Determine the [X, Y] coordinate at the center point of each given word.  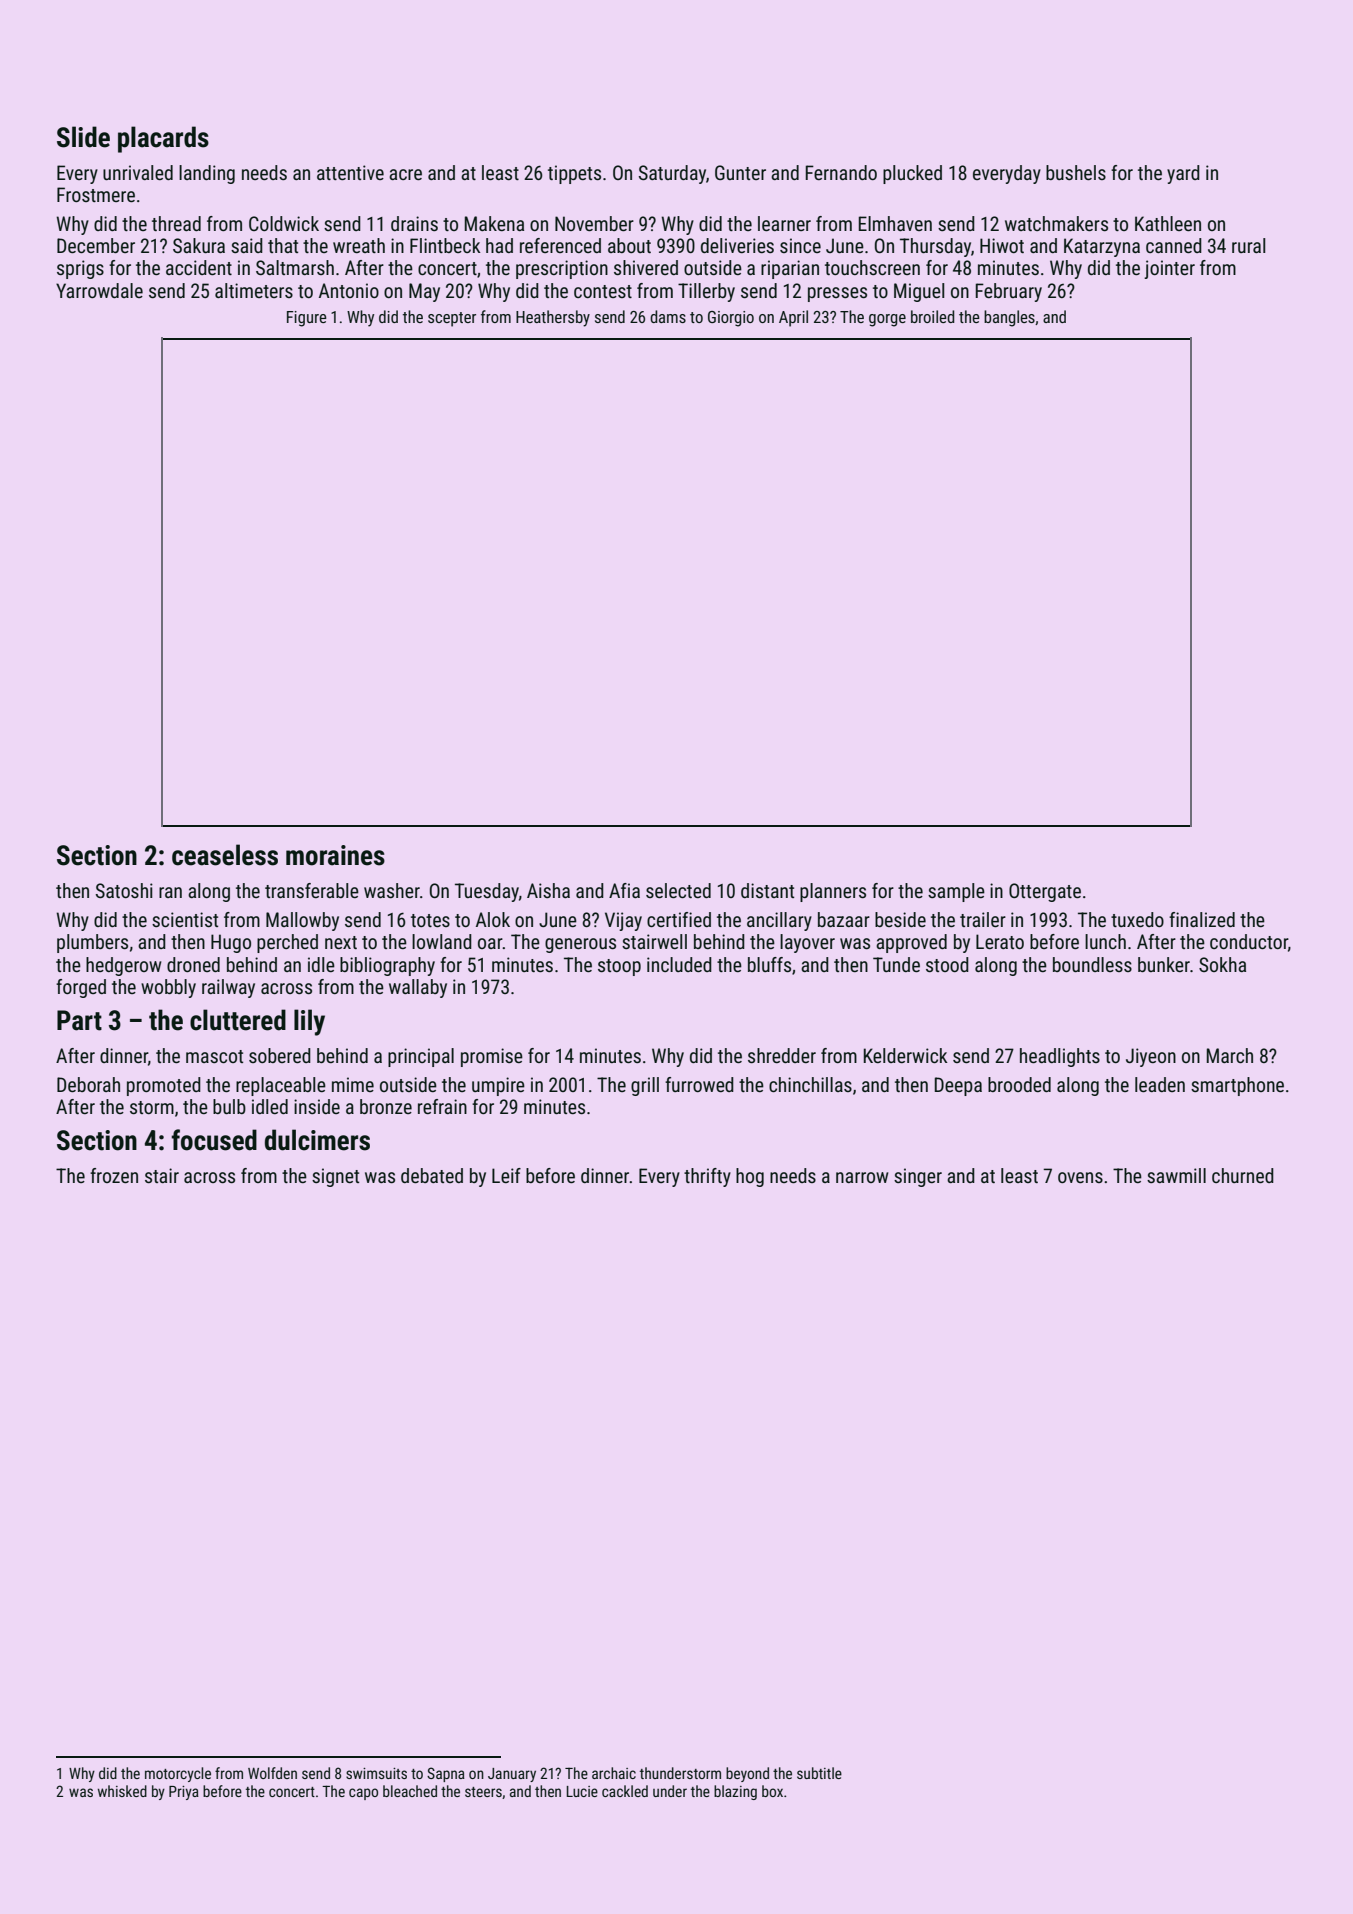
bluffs [769, 964]
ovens [1080, 1177]
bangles [1009, 318]
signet [335, 1177]
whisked [122, 1791]
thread [176, 223]
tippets [574, 174]
